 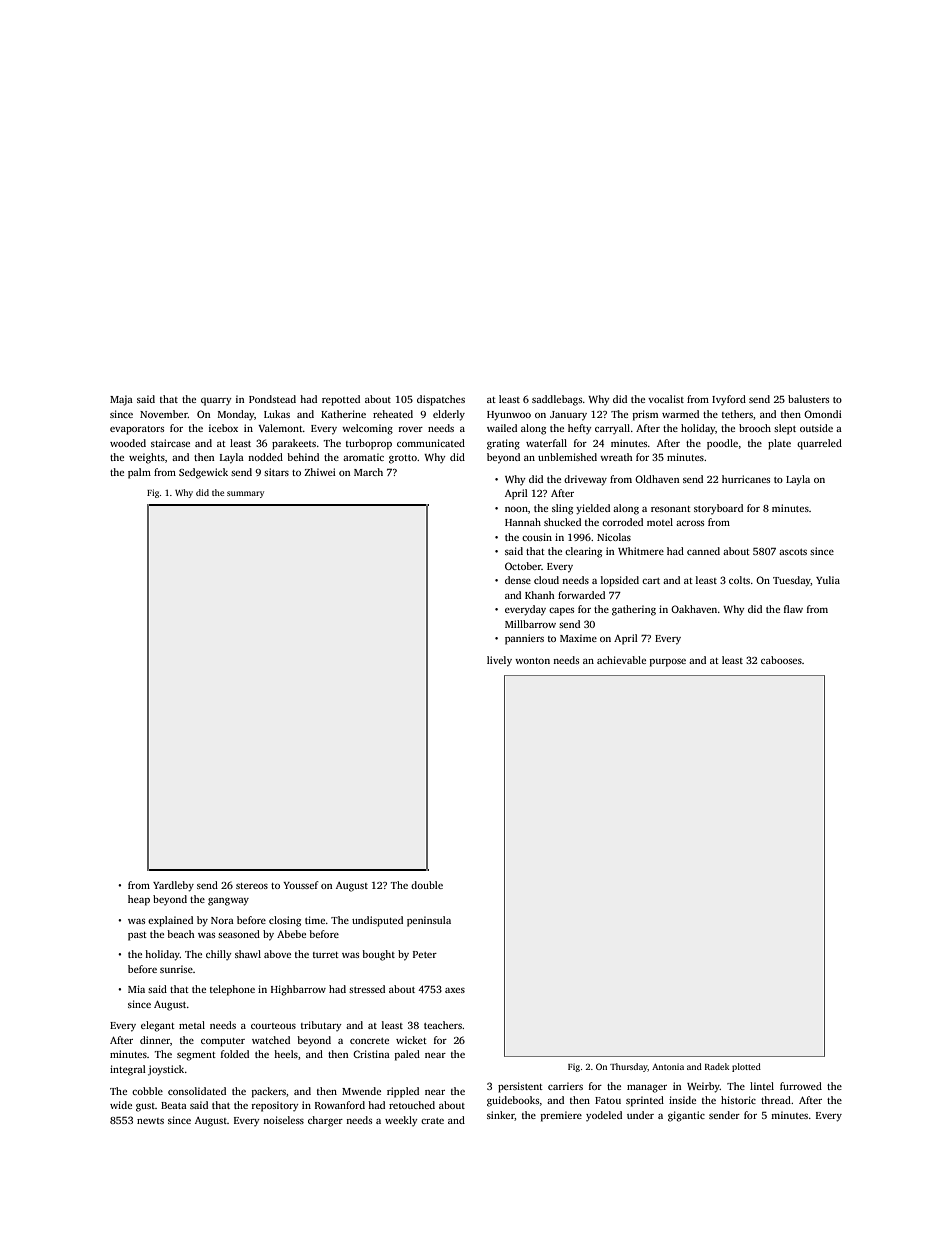 What do you see at coordinates (668, 1066) in the page?
I see `Antonia` at bounding box center [668, 1066].
